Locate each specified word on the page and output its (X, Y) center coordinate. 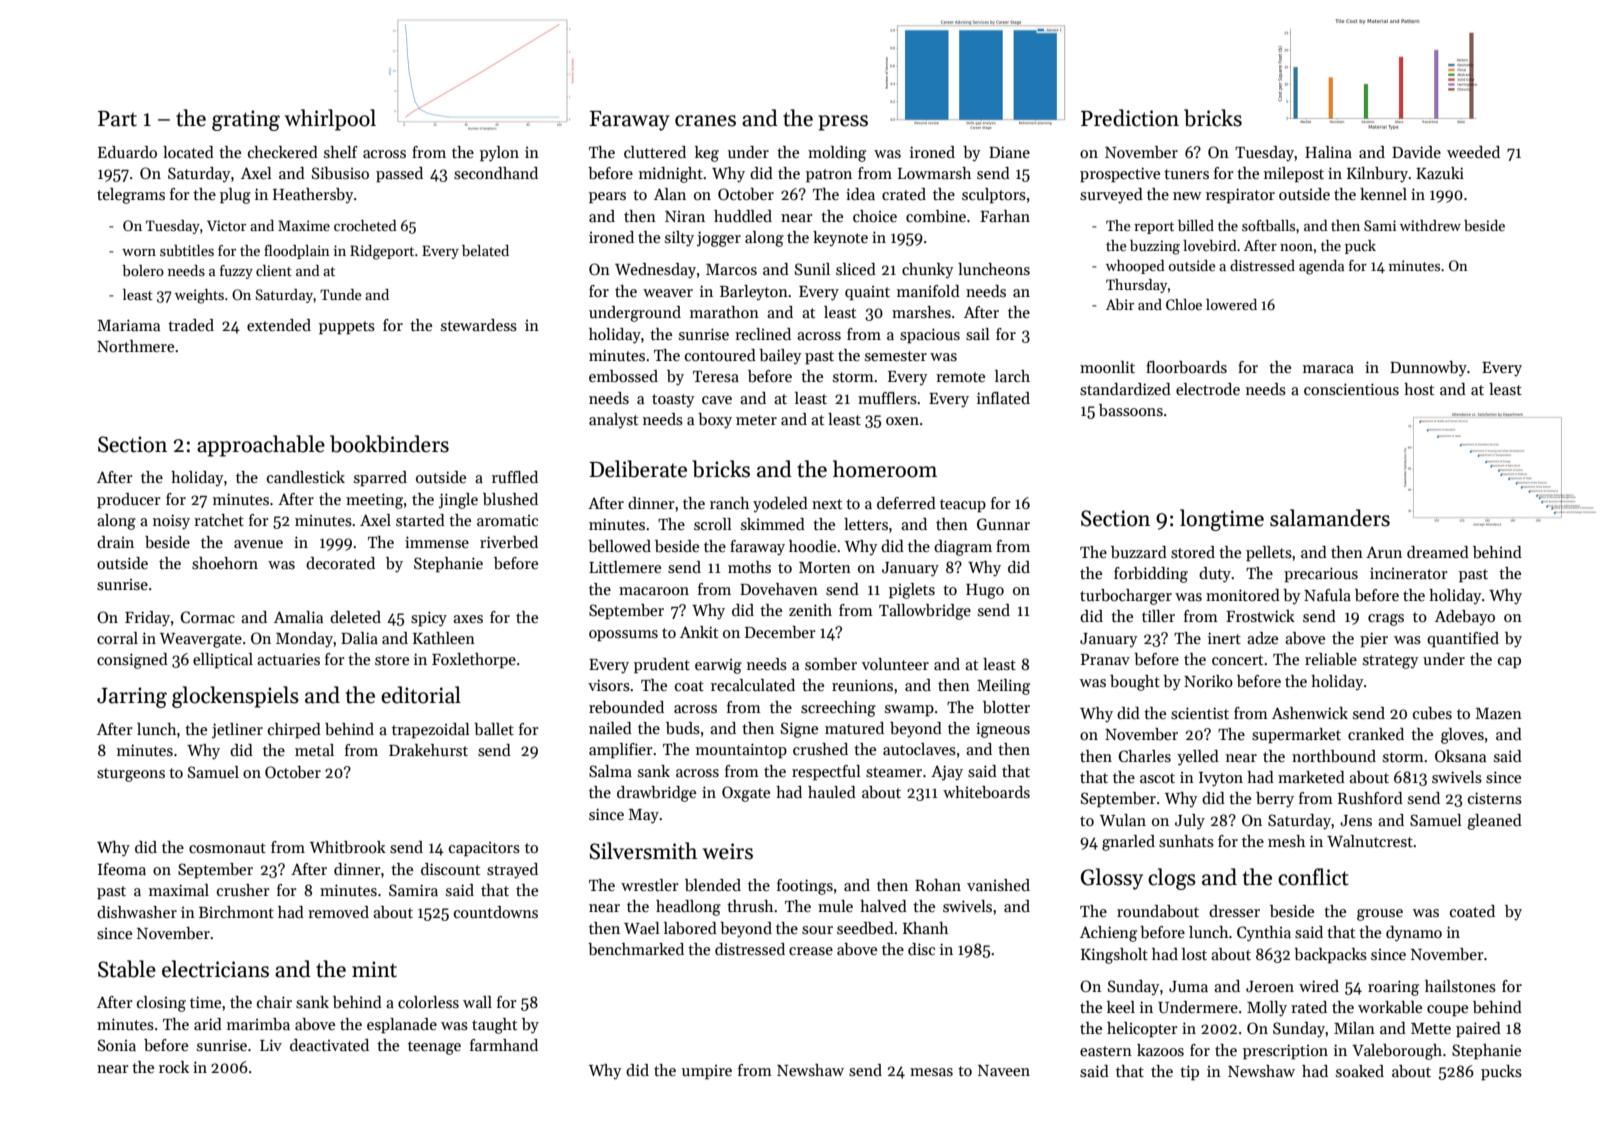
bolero (143, 270)
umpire (707, 1072)
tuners (1186, 174)
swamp (909, 711)
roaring (1393, 988)
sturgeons (131, 775)
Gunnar (1003, 524)
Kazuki (1440, 173)
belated (485, 250)
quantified (1463, 640)
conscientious (1351, 389)
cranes (705, 121)
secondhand (496, 173)
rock (174, 1067)
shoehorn (225, 563)
